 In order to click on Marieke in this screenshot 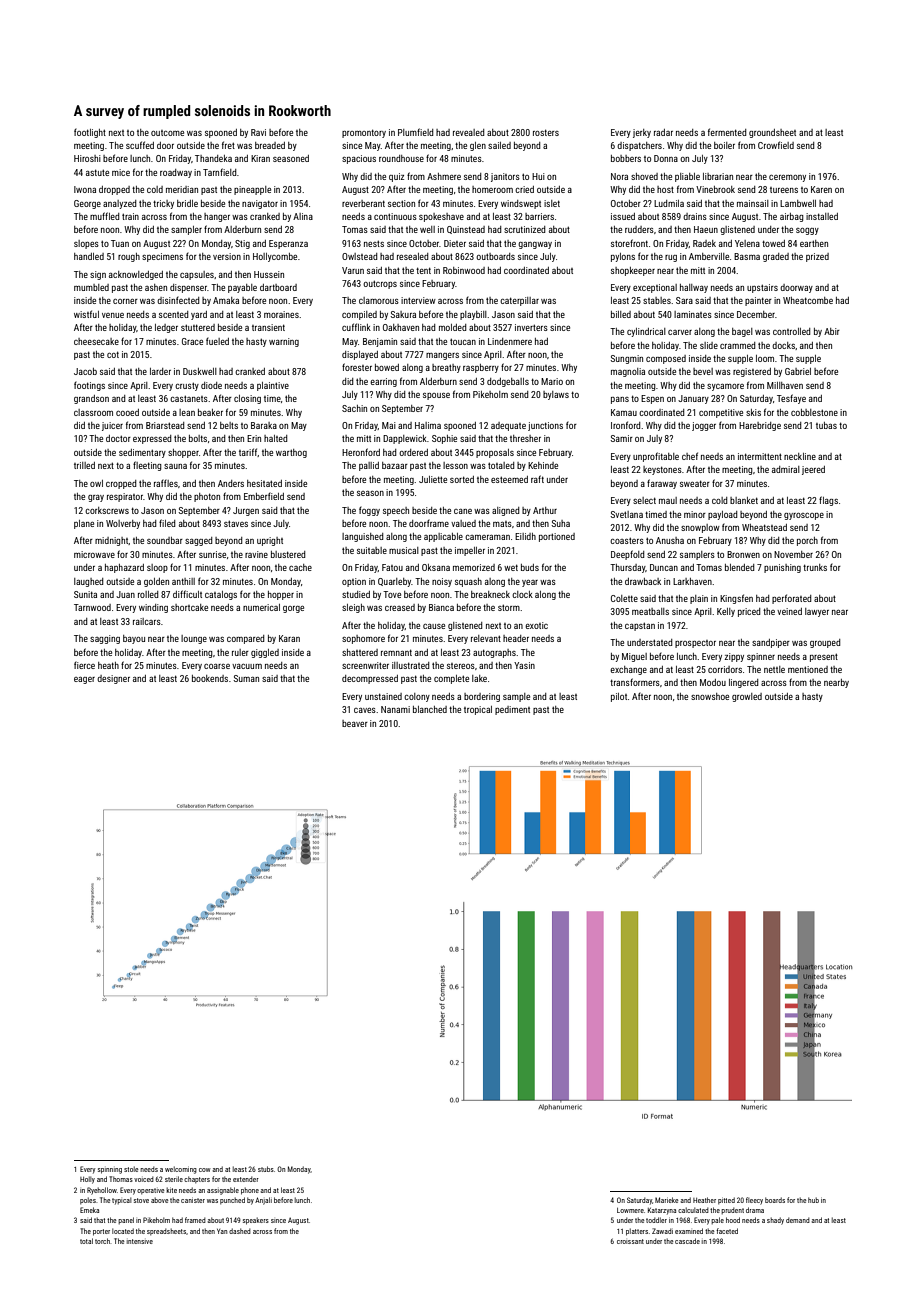, I will do `click(667, 1200)`.
